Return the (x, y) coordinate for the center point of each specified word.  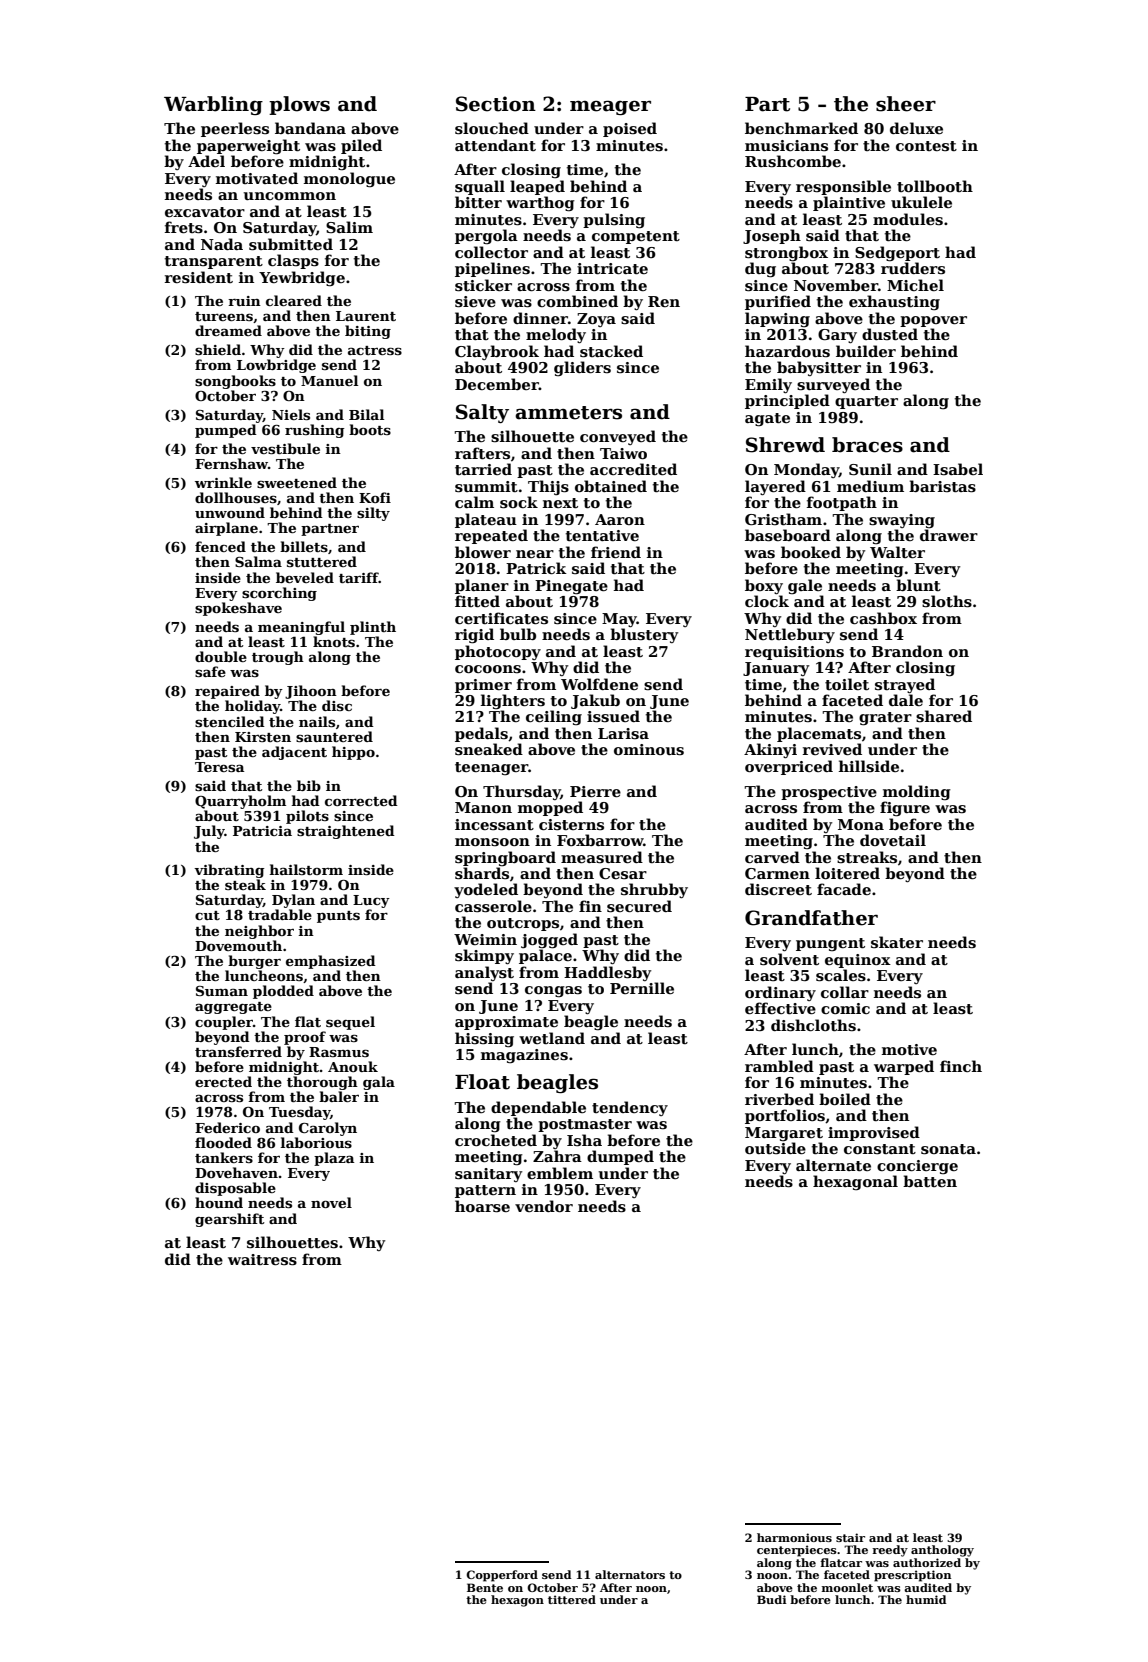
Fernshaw (231, 463)
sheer (906, 104)
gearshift (230, 1220)
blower (483, 552)
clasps (293, 261)
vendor (544, 1206)
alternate (833, 1165)
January (776, 669)
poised (630, 129)
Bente (485, 1587)
